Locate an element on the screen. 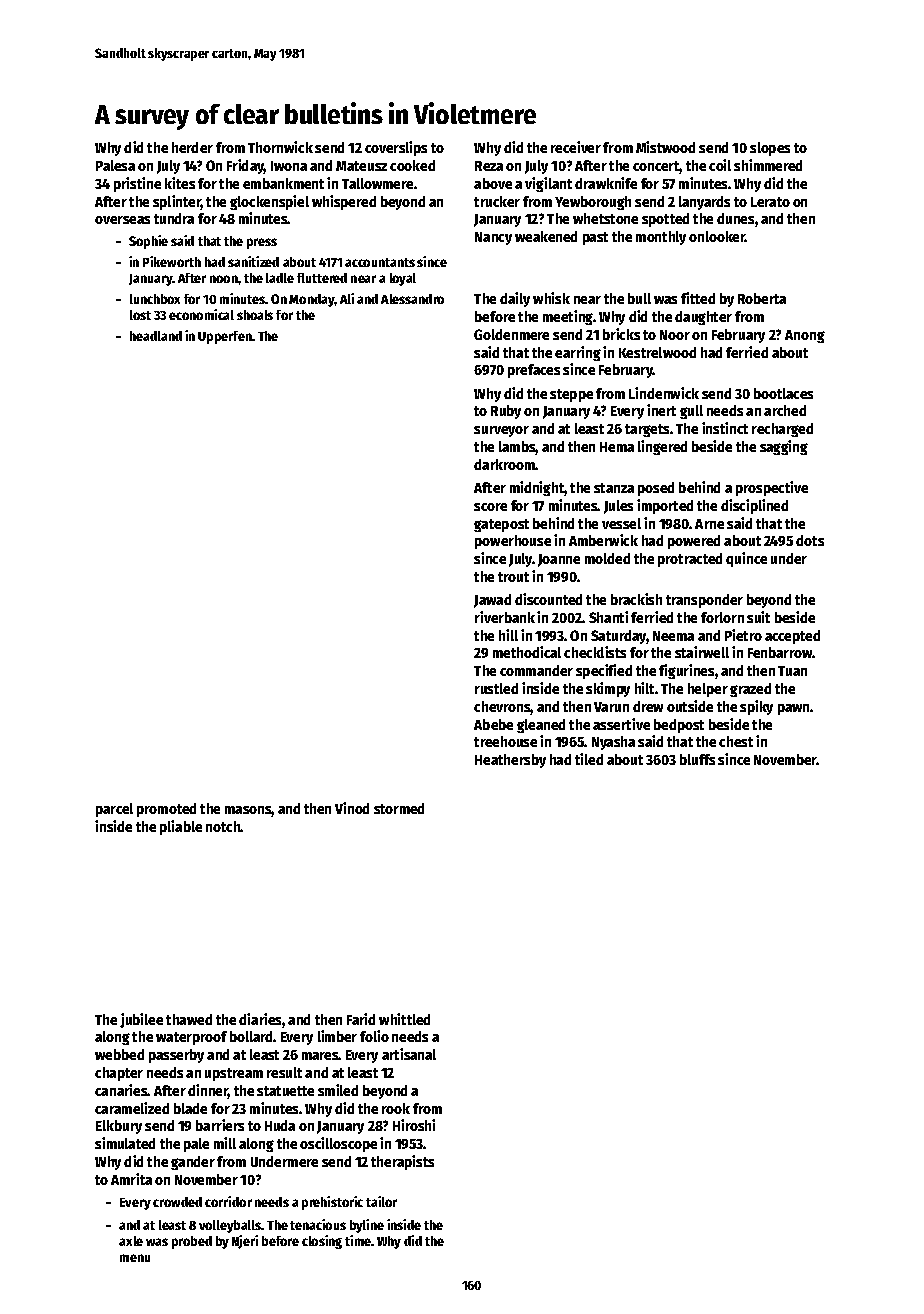 The height and width of the screenshot is (1314, 924). tenacious is located at coordinates (318, 1224).
